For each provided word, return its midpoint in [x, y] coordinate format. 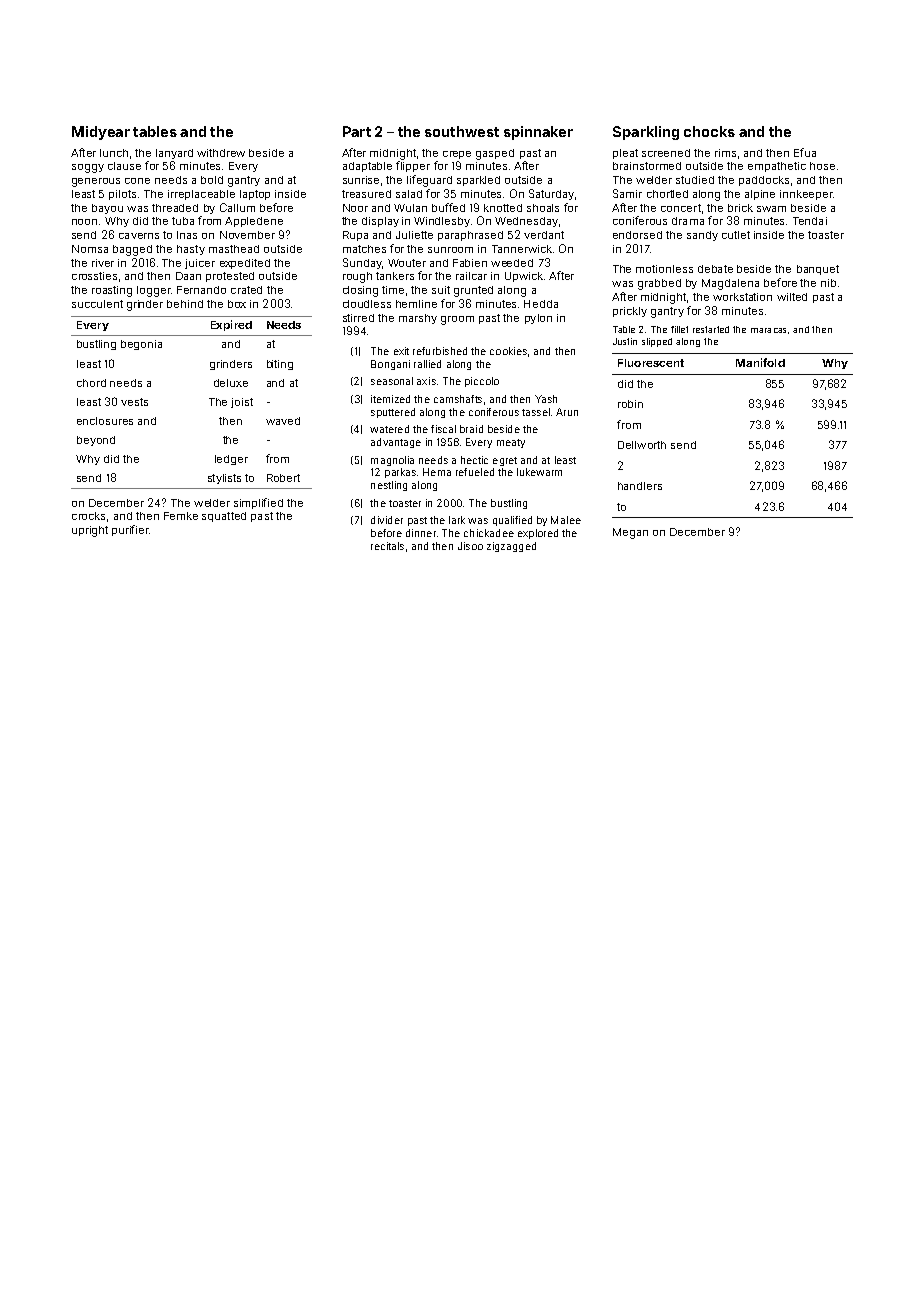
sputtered [393, 413]
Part [357, 131]
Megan [630, 533]
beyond [96, 441]
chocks [709, 131]
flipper [413, 166]
